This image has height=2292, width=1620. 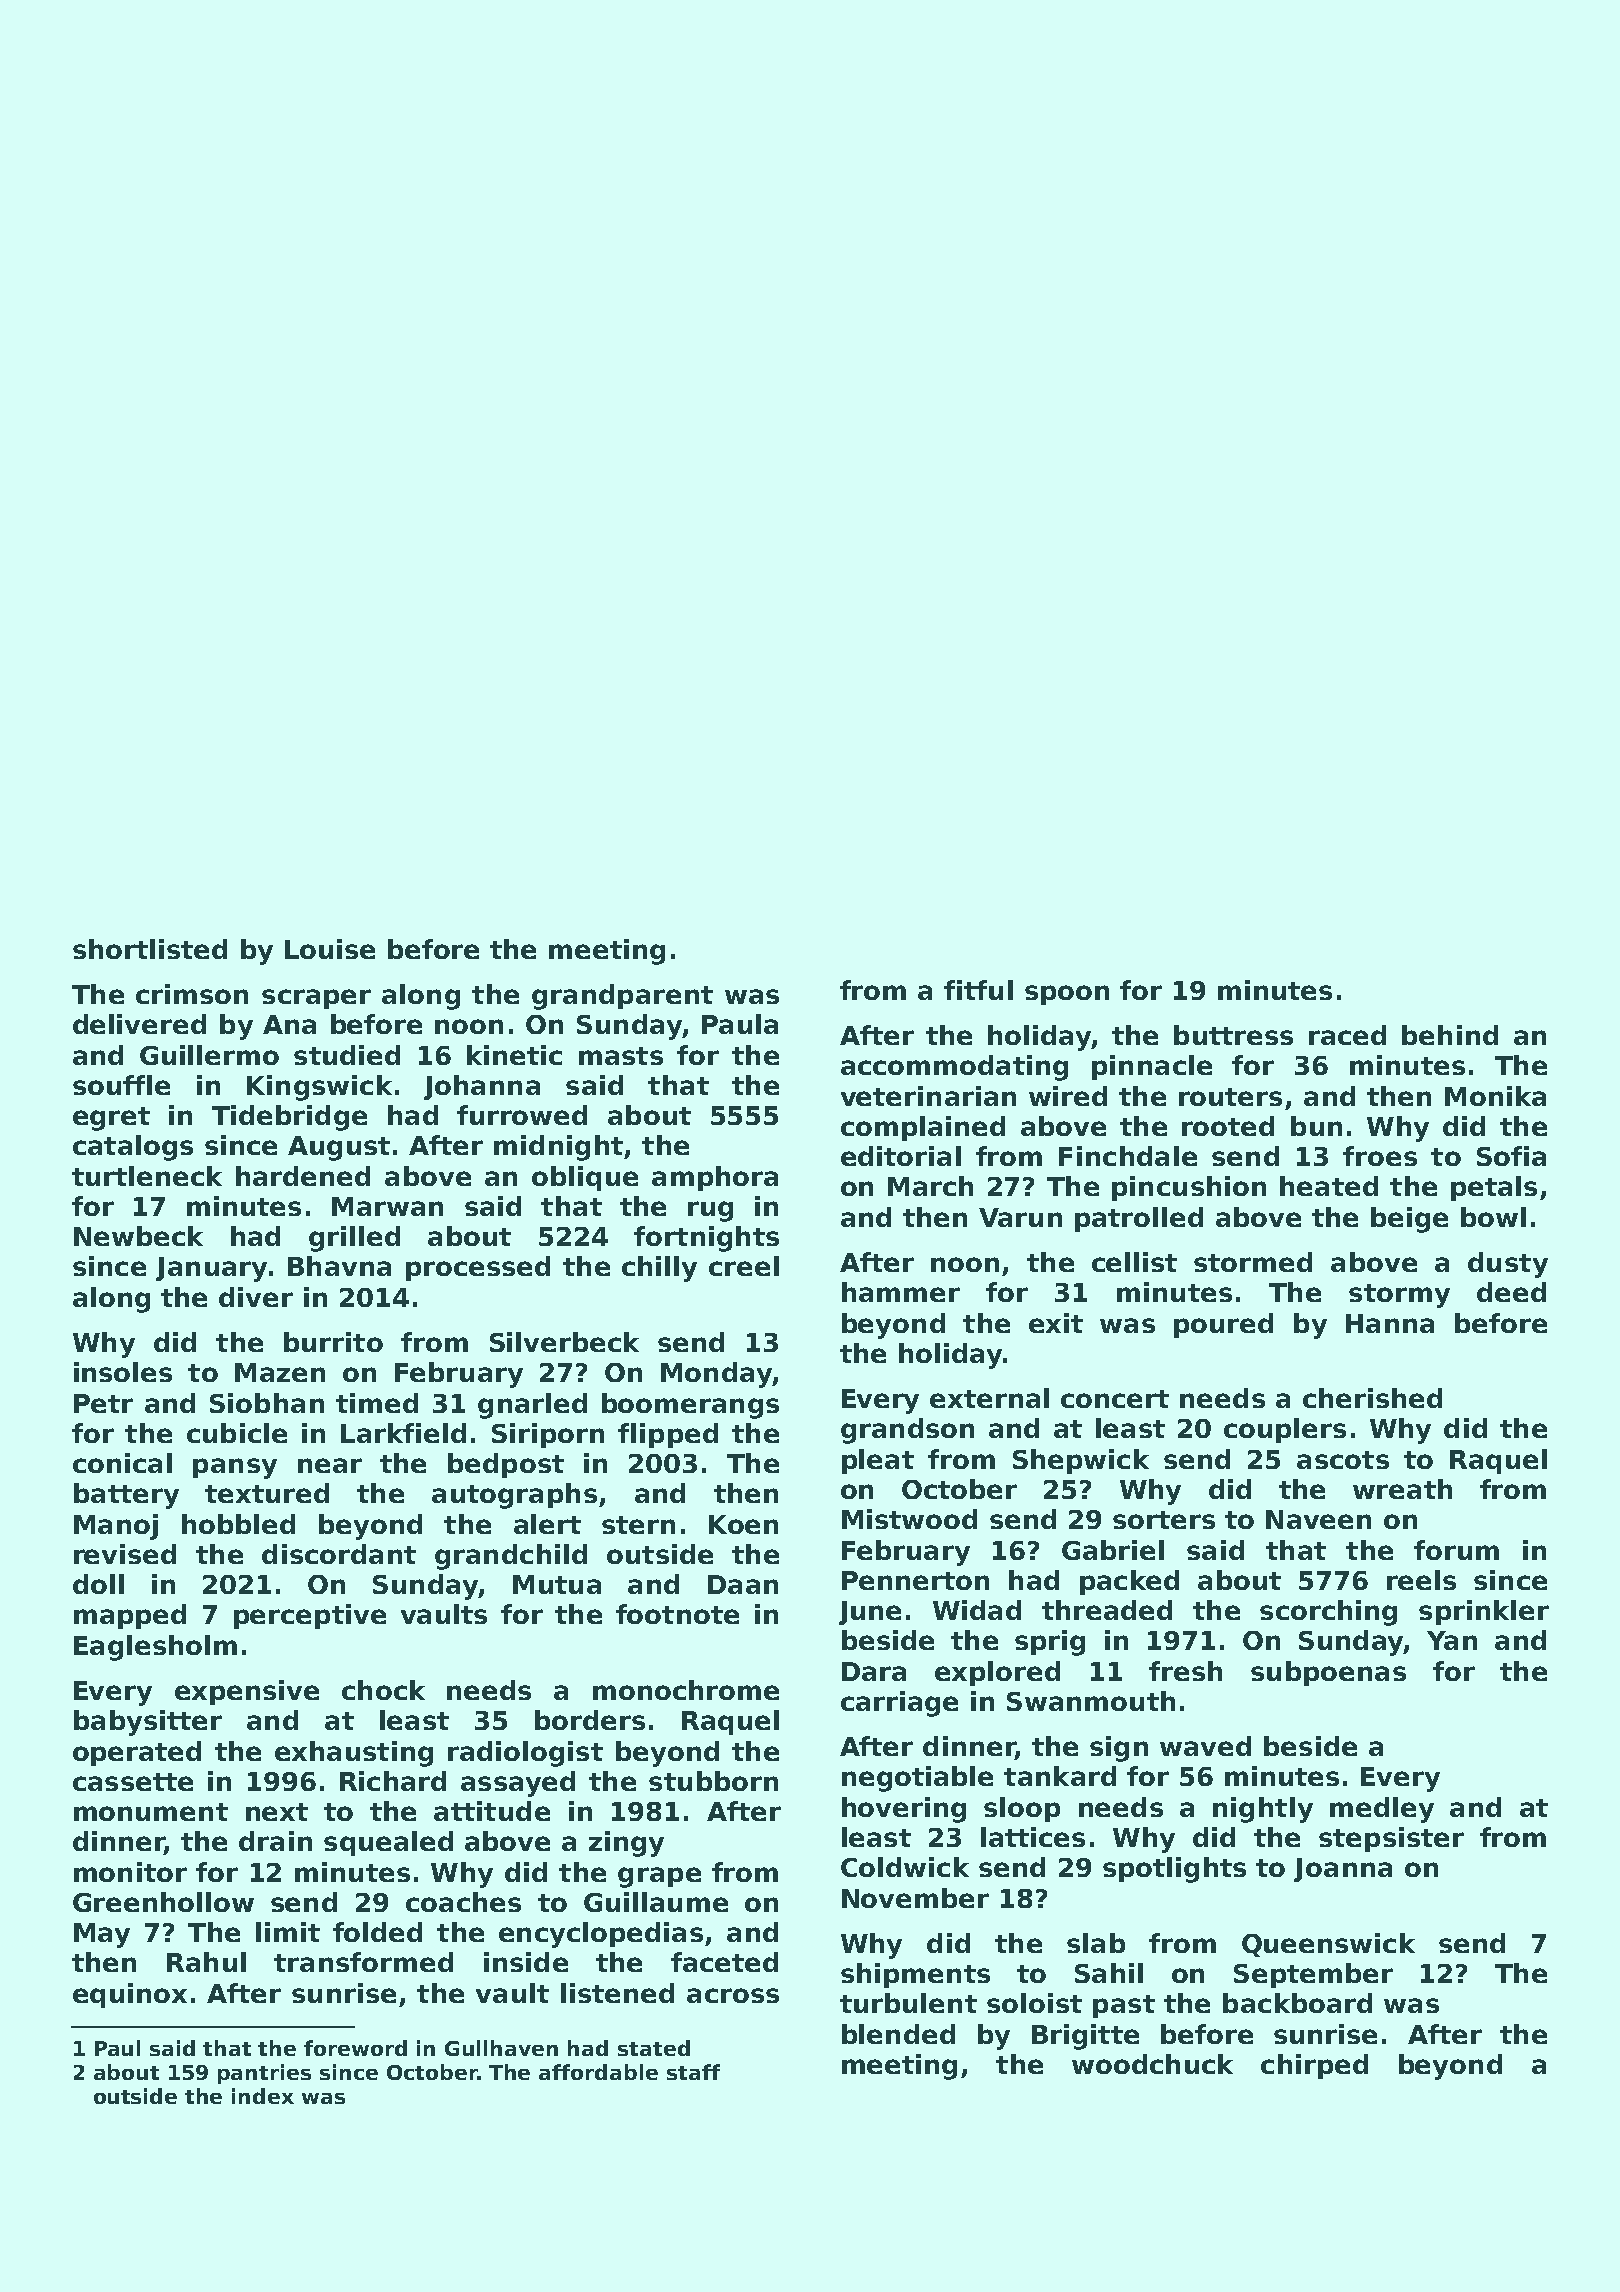 I want to click on fitful, so click(x=978, y=990).
